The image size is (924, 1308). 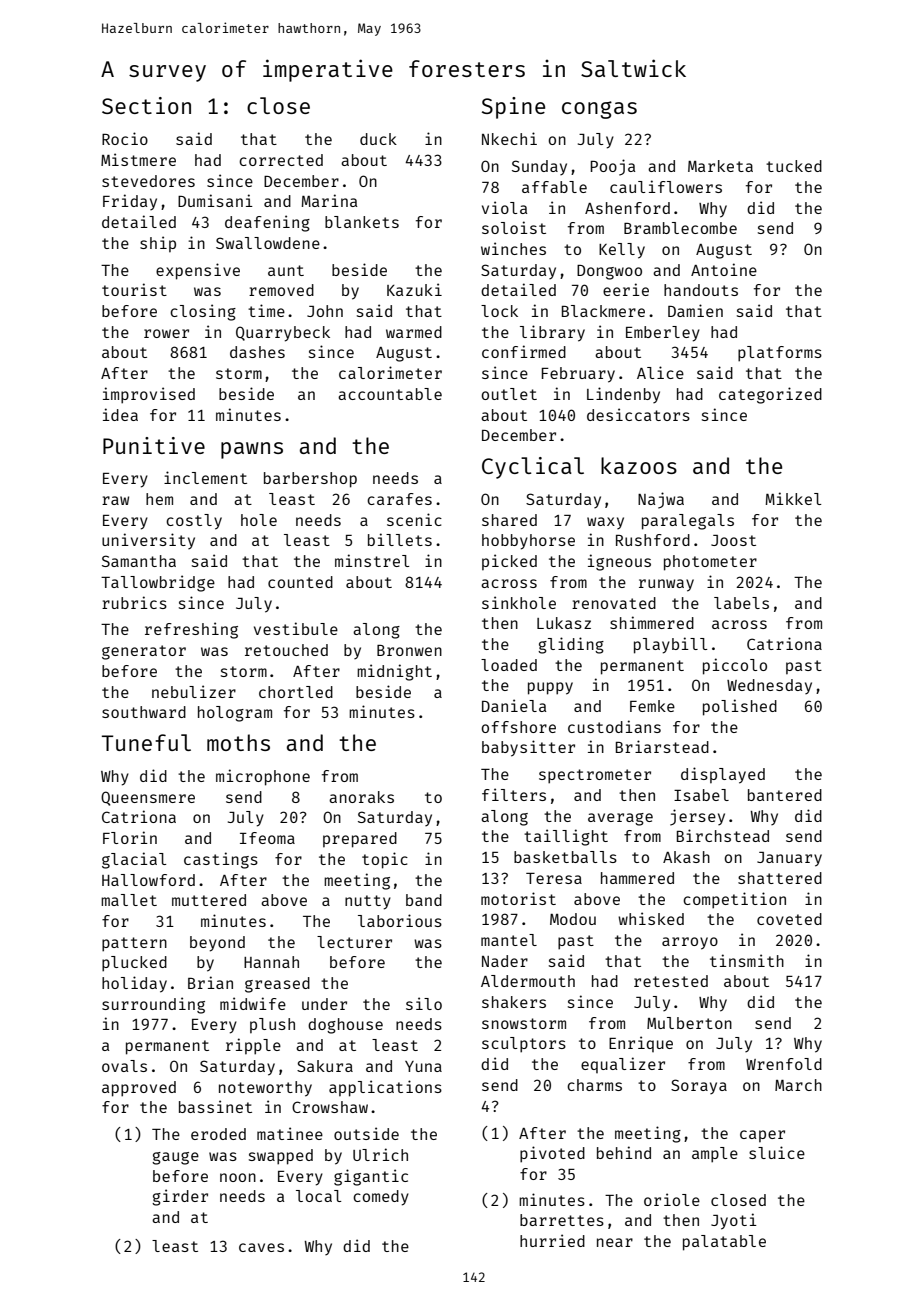 I want to click on Section, so click(x=146, y=105).
